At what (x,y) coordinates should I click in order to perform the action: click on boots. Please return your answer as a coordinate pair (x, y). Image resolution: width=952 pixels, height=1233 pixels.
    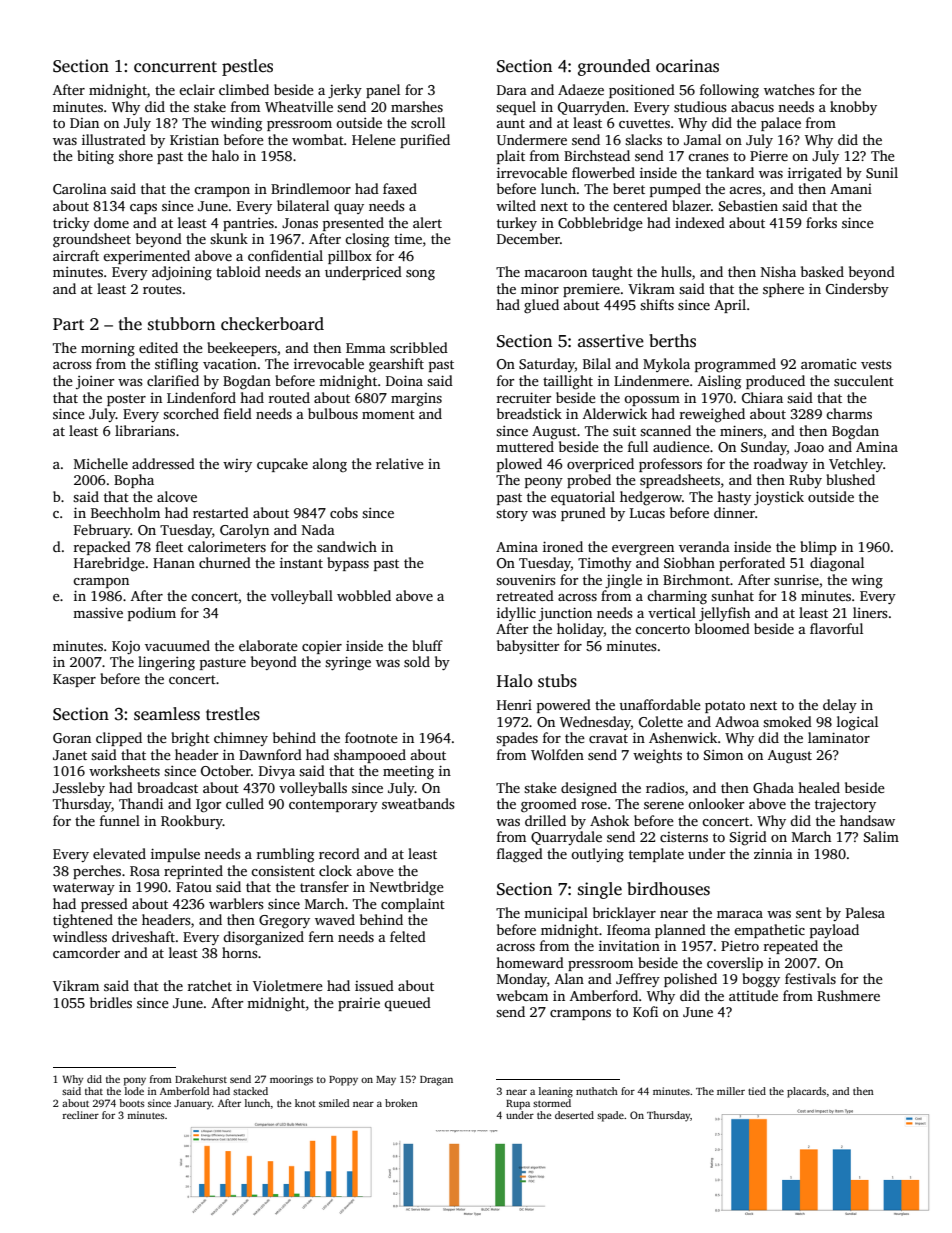
    Looking at the image, I should click on (132, 1103).
